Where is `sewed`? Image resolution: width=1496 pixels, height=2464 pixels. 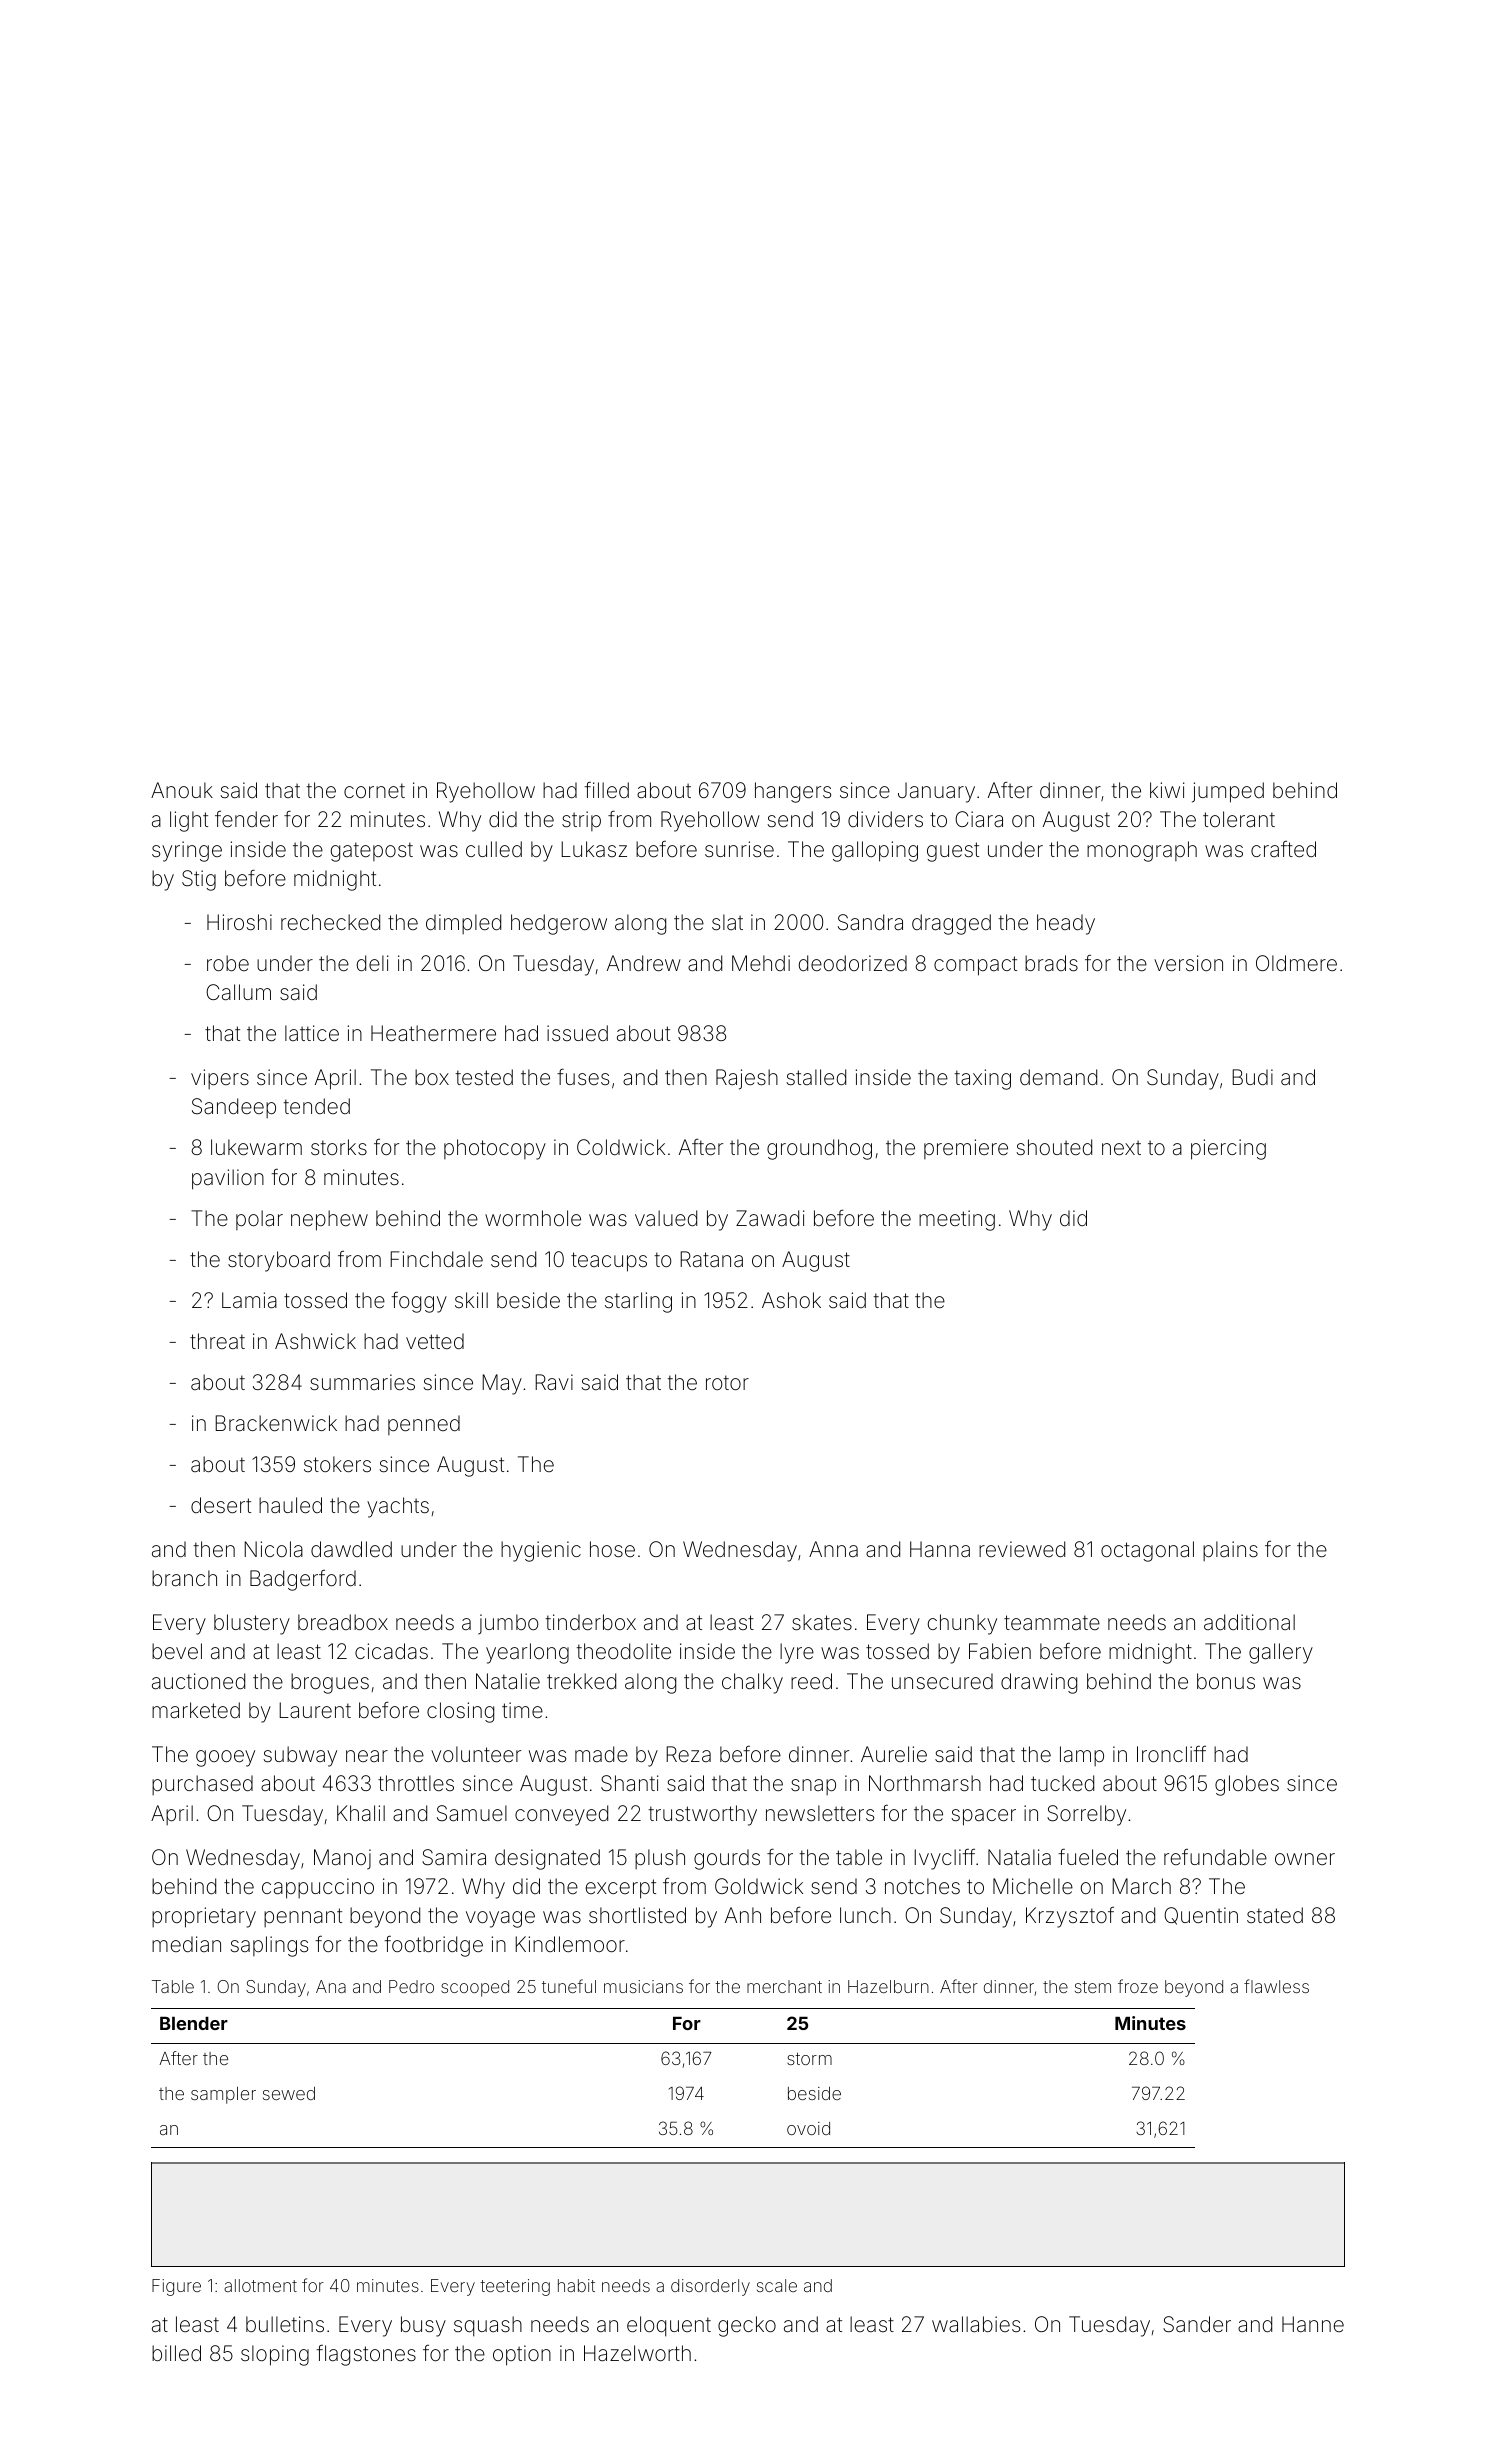 sewed is located at coordinates (289, 2093).
